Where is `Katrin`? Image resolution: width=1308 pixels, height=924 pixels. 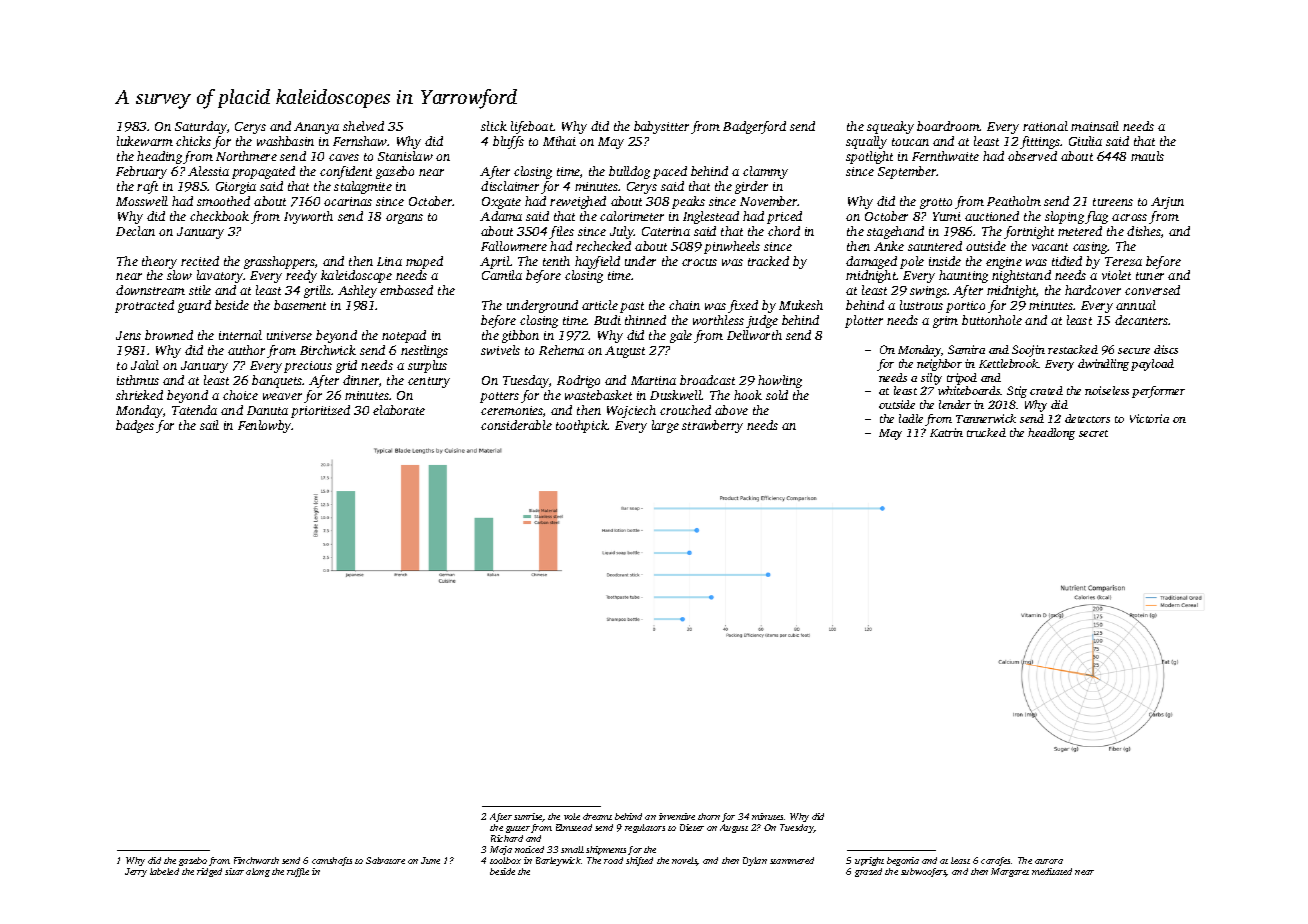 Katrin is located at coordinates (946, 432).
